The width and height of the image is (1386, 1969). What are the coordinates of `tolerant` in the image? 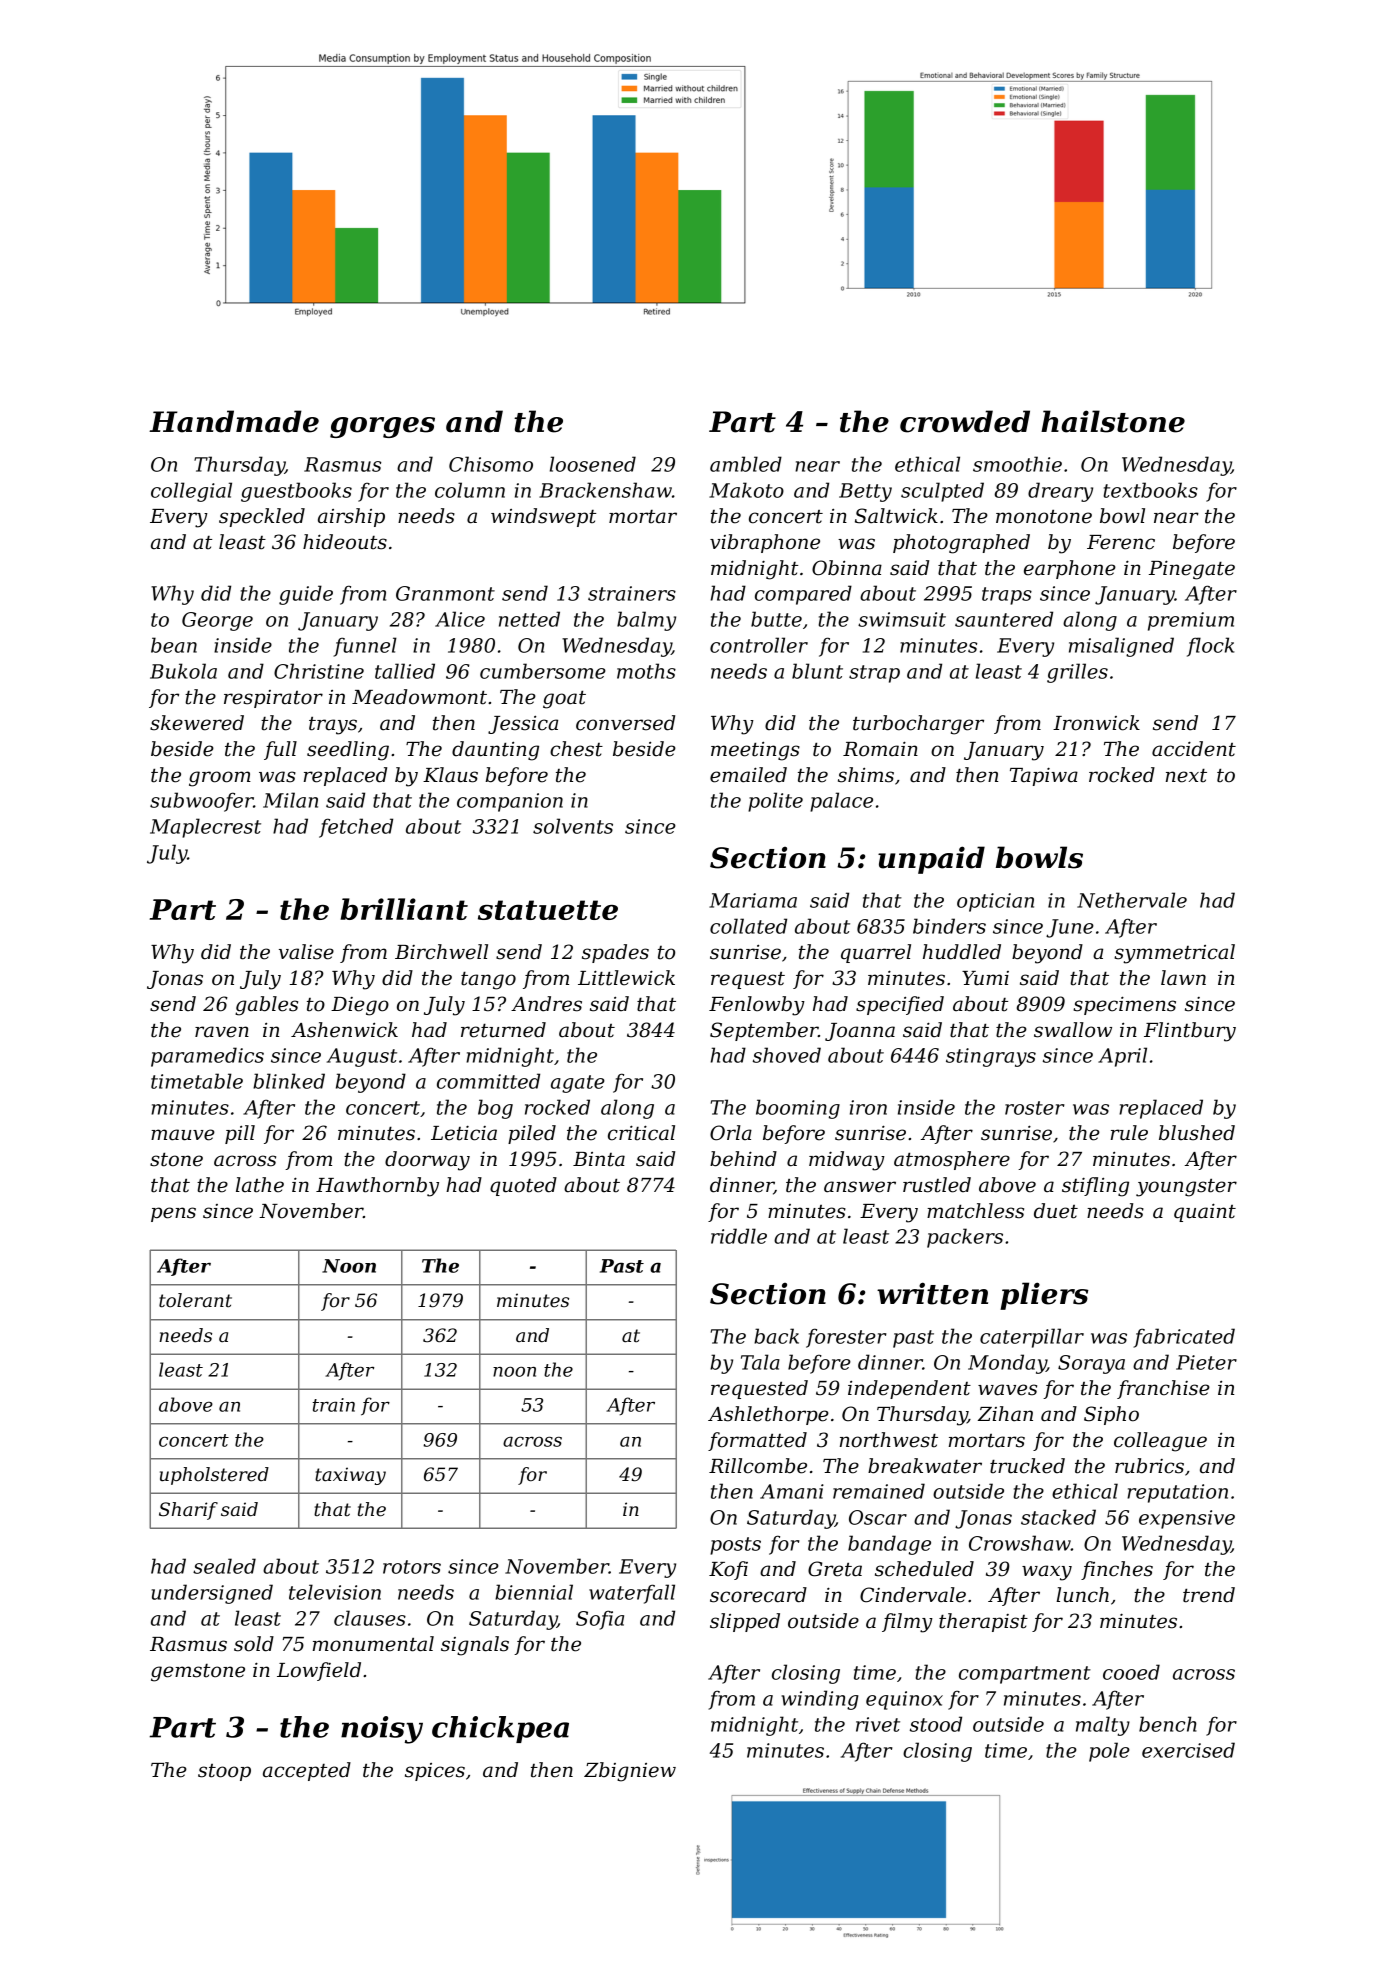 It's located at (195, 1300).
